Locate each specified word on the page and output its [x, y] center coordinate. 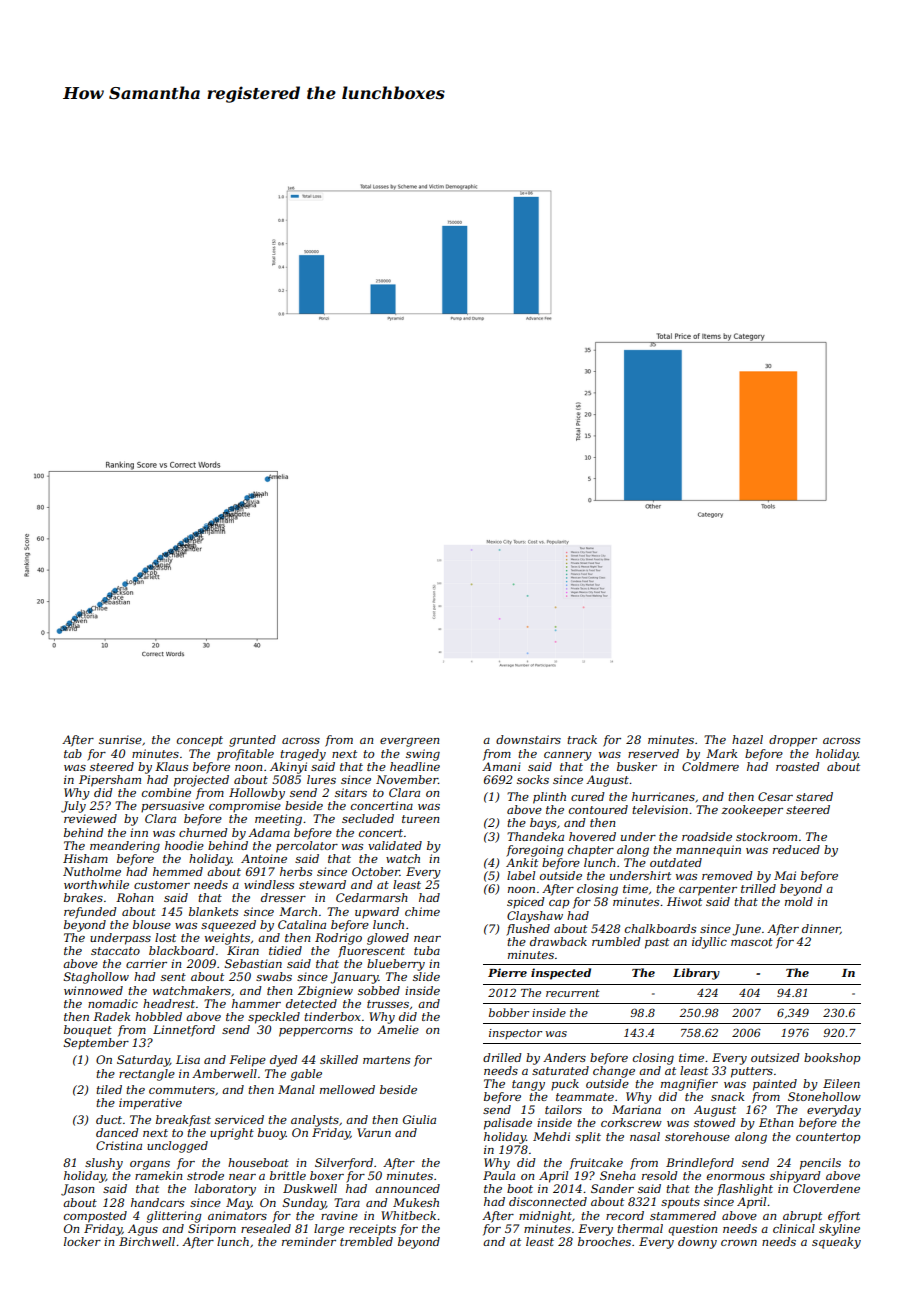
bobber [509, 1012]
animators [237, 1215]
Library [696, 974]
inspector [515, 1034]
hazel [747, 739]
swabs [274, 976]
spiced [526, 903]
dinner [821, 929]
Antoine [264, 858]
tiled [109, 1089]
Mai [785, 875]
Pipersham [110, 781]
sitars [351, 792]
